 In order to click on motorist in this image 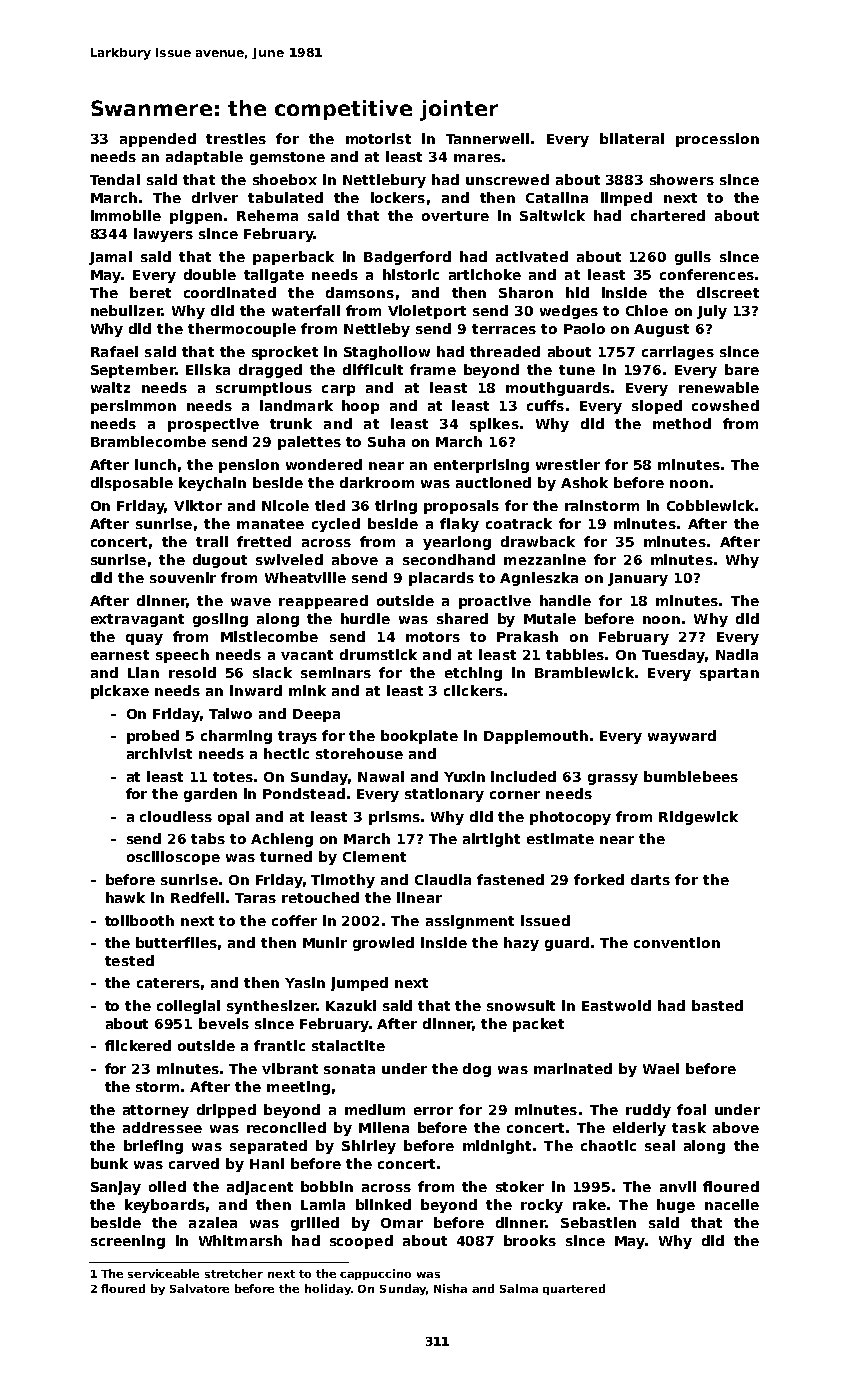, I will do `click(378, 138)`.
